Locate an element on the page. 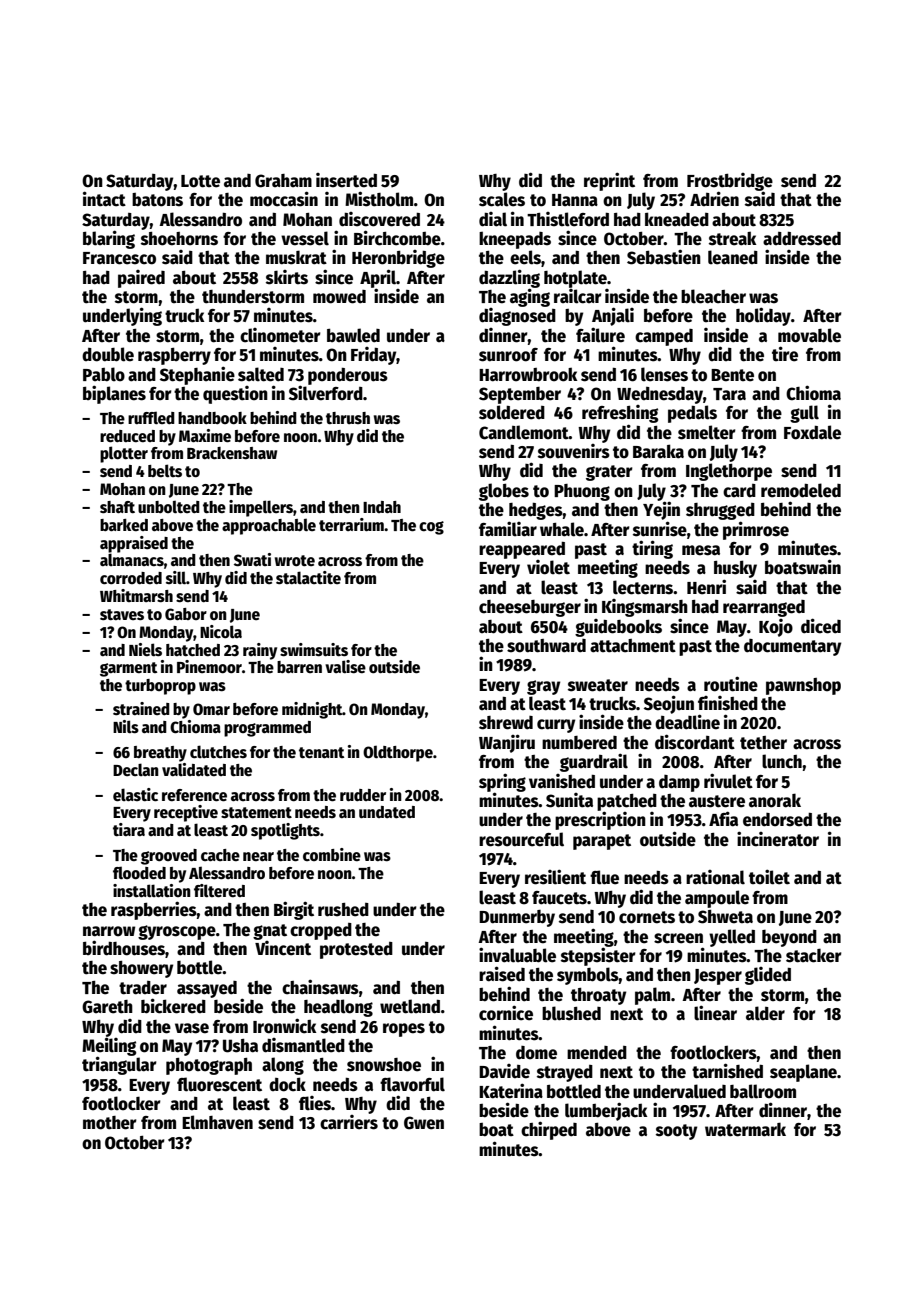  tire is located at coordinates (785, 354).
